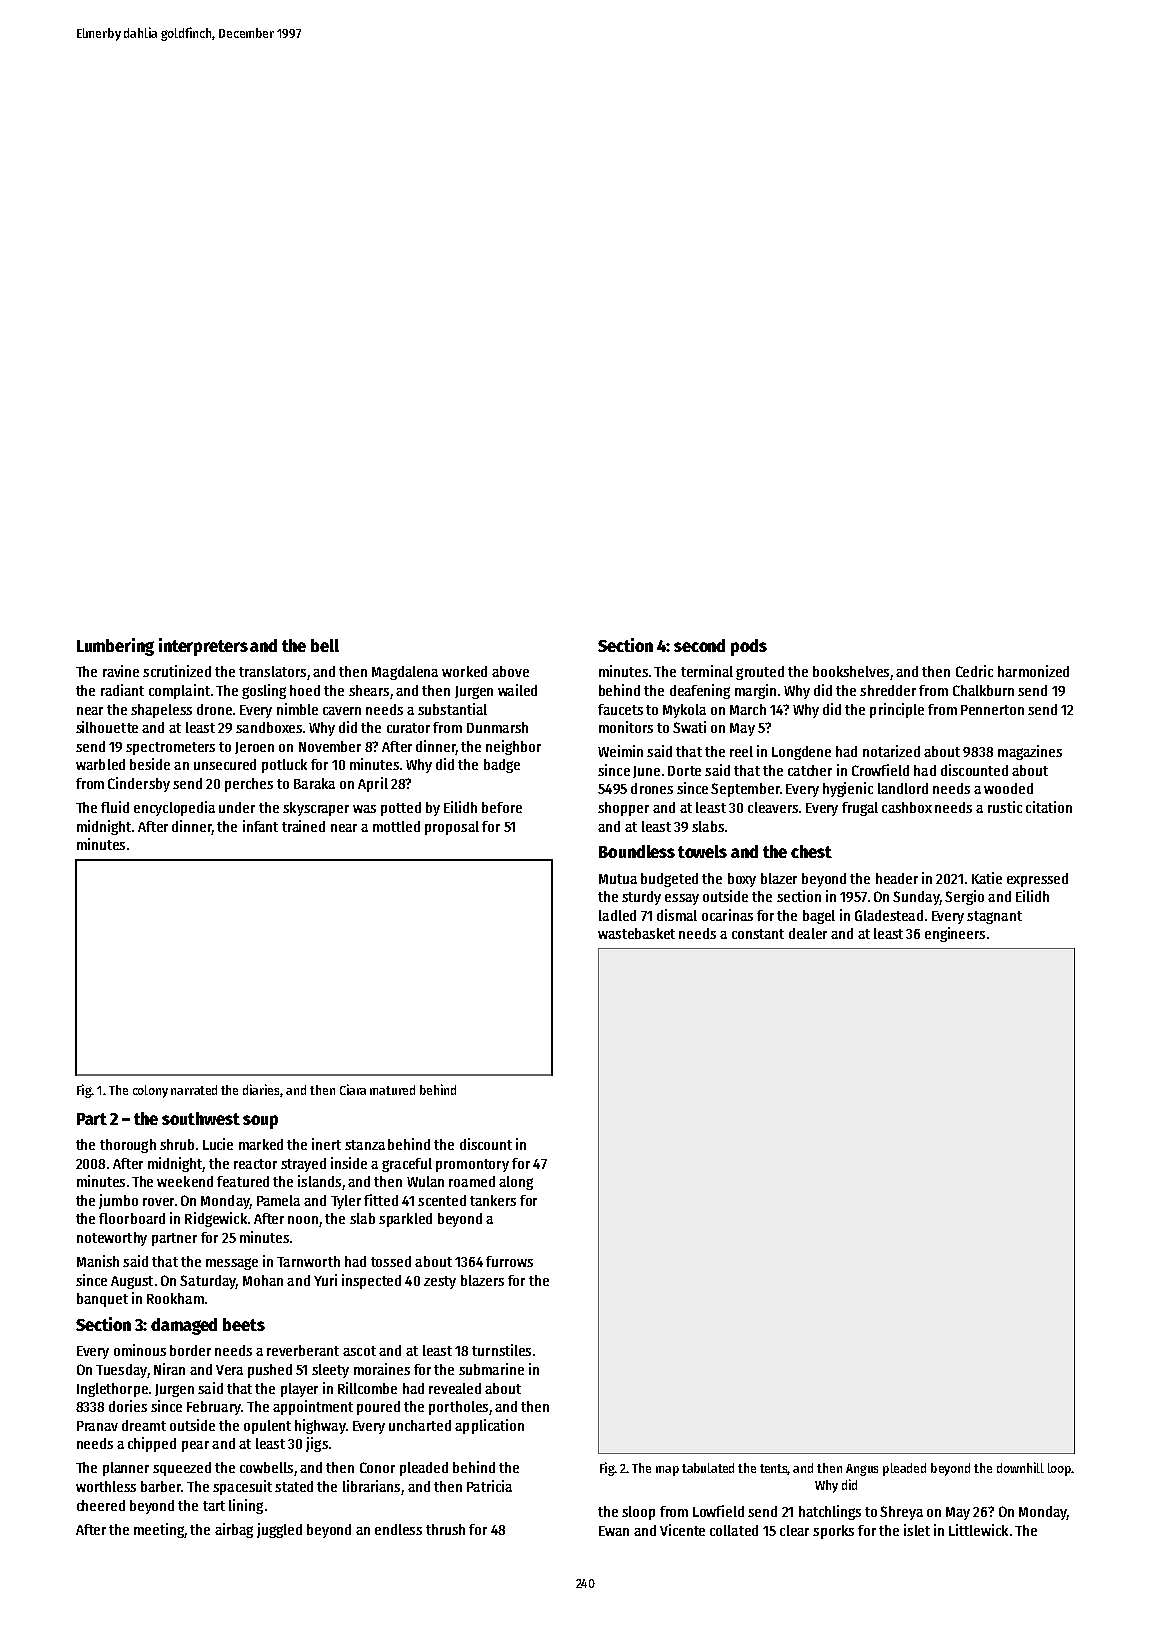 The width and height of the screenshot is (1151, 1627). I want to click on barber, so click(161, 1486).
